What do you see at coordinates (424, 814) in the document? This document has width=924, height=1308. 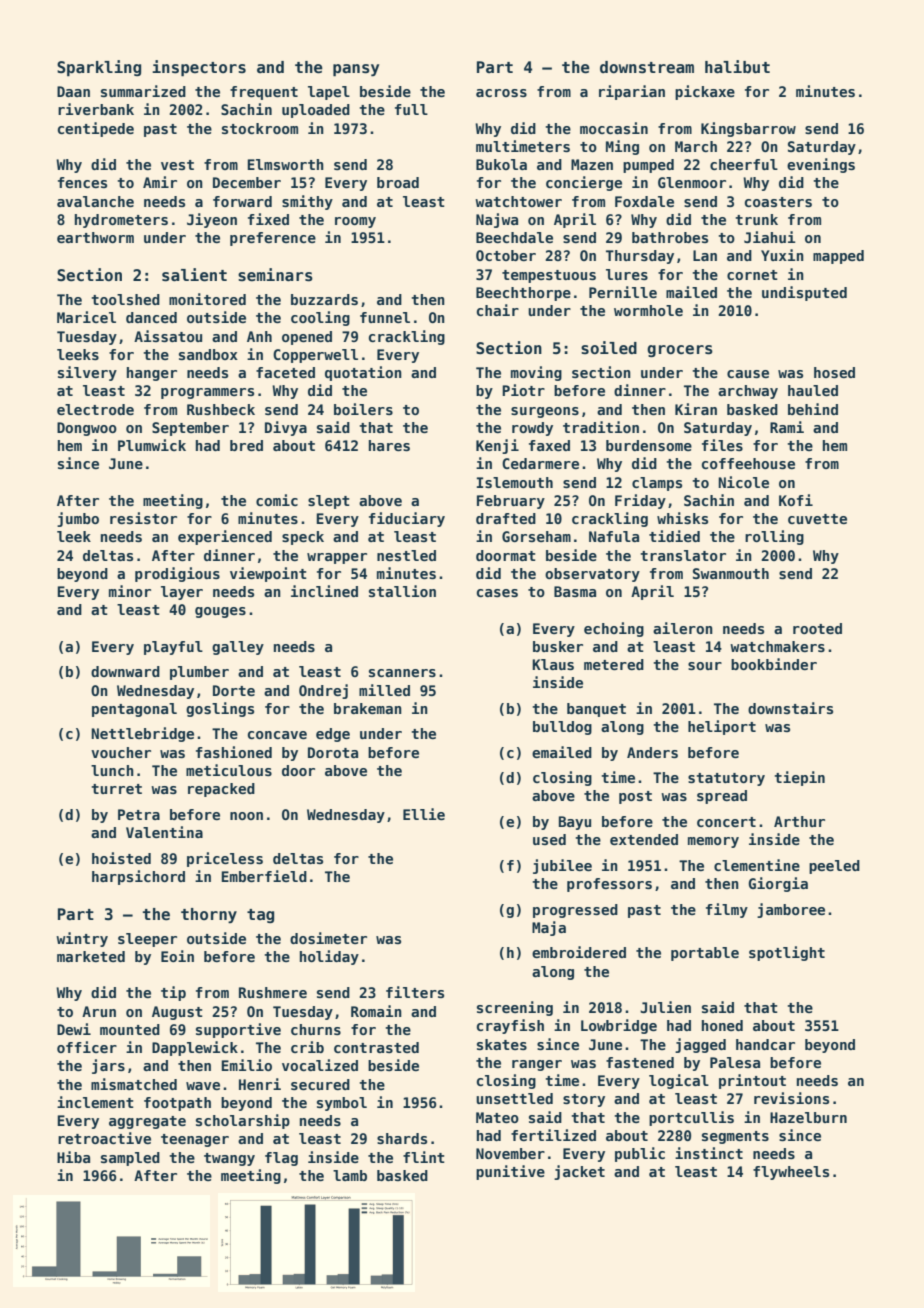 I see `Ellie` at bounding box center [424, 814].
